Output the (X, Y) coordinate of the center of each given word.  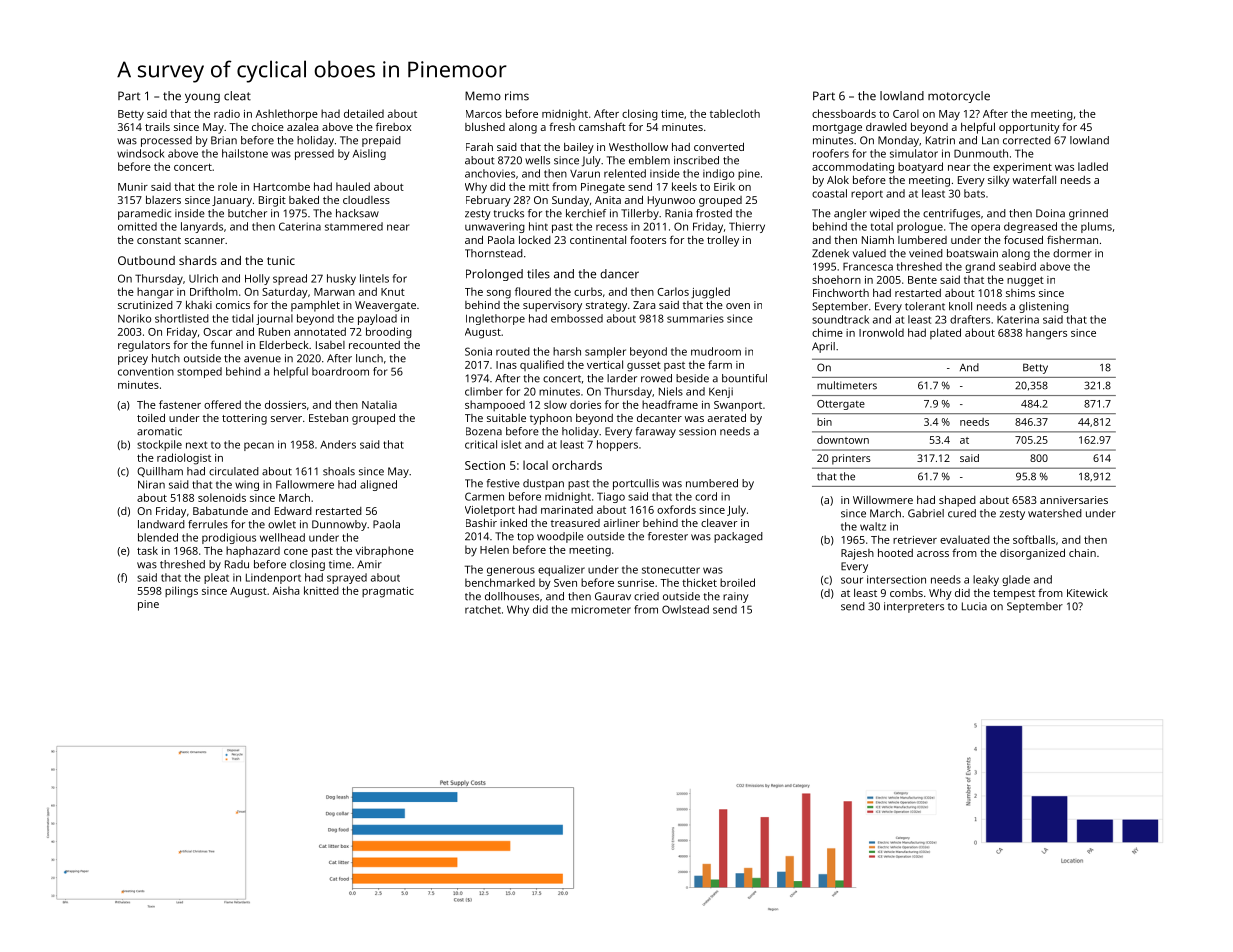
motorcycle (959, 97)
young (202, 98)
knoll (960, 306)
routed (513, 351)
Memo (483, 96)
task (147, 550)
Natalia (379, 404)
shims (1020, 293)
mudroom (716, 351)
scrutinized (145, 305)
